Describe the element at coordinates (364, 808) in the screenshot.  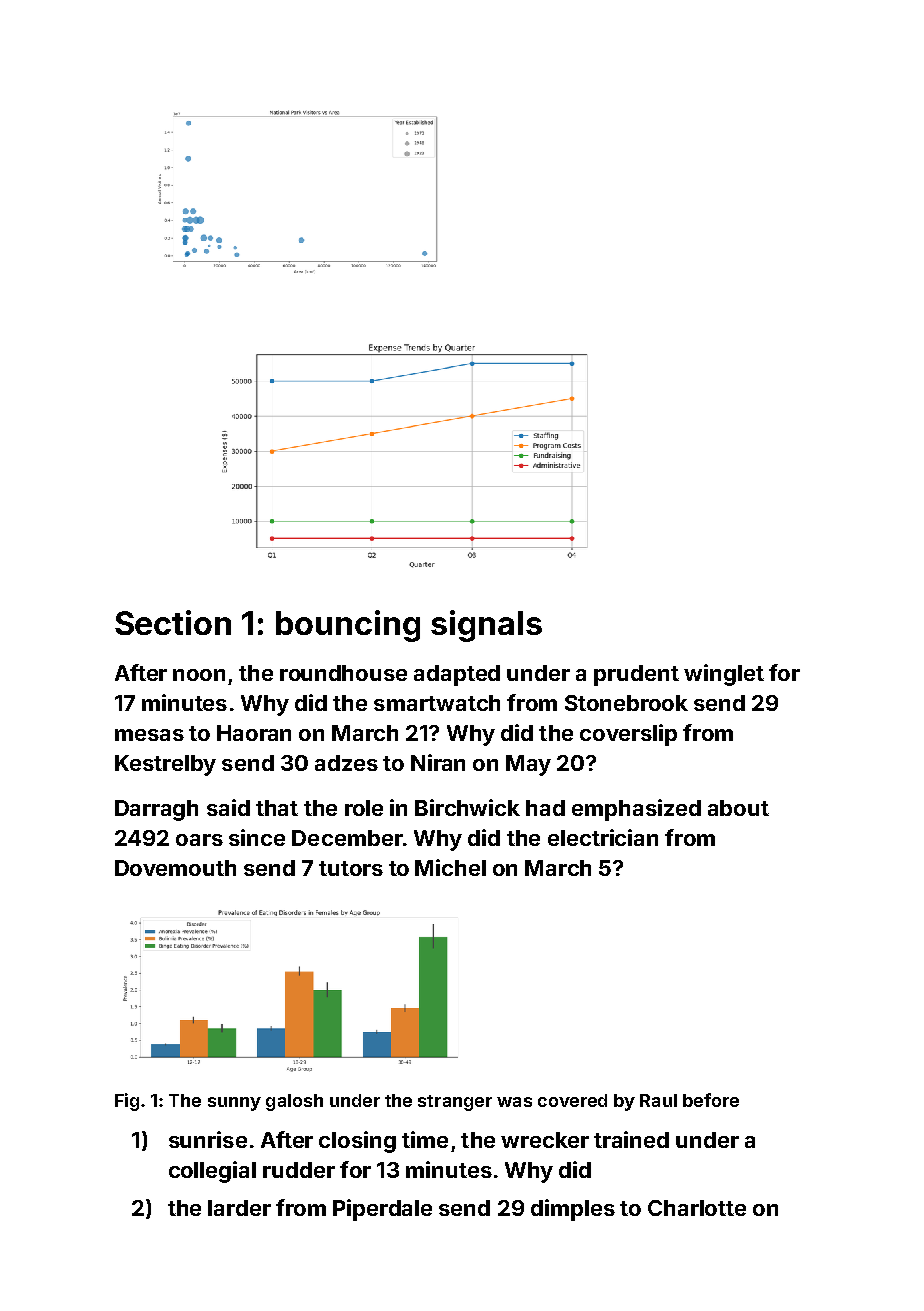
I see `role` at that location.
